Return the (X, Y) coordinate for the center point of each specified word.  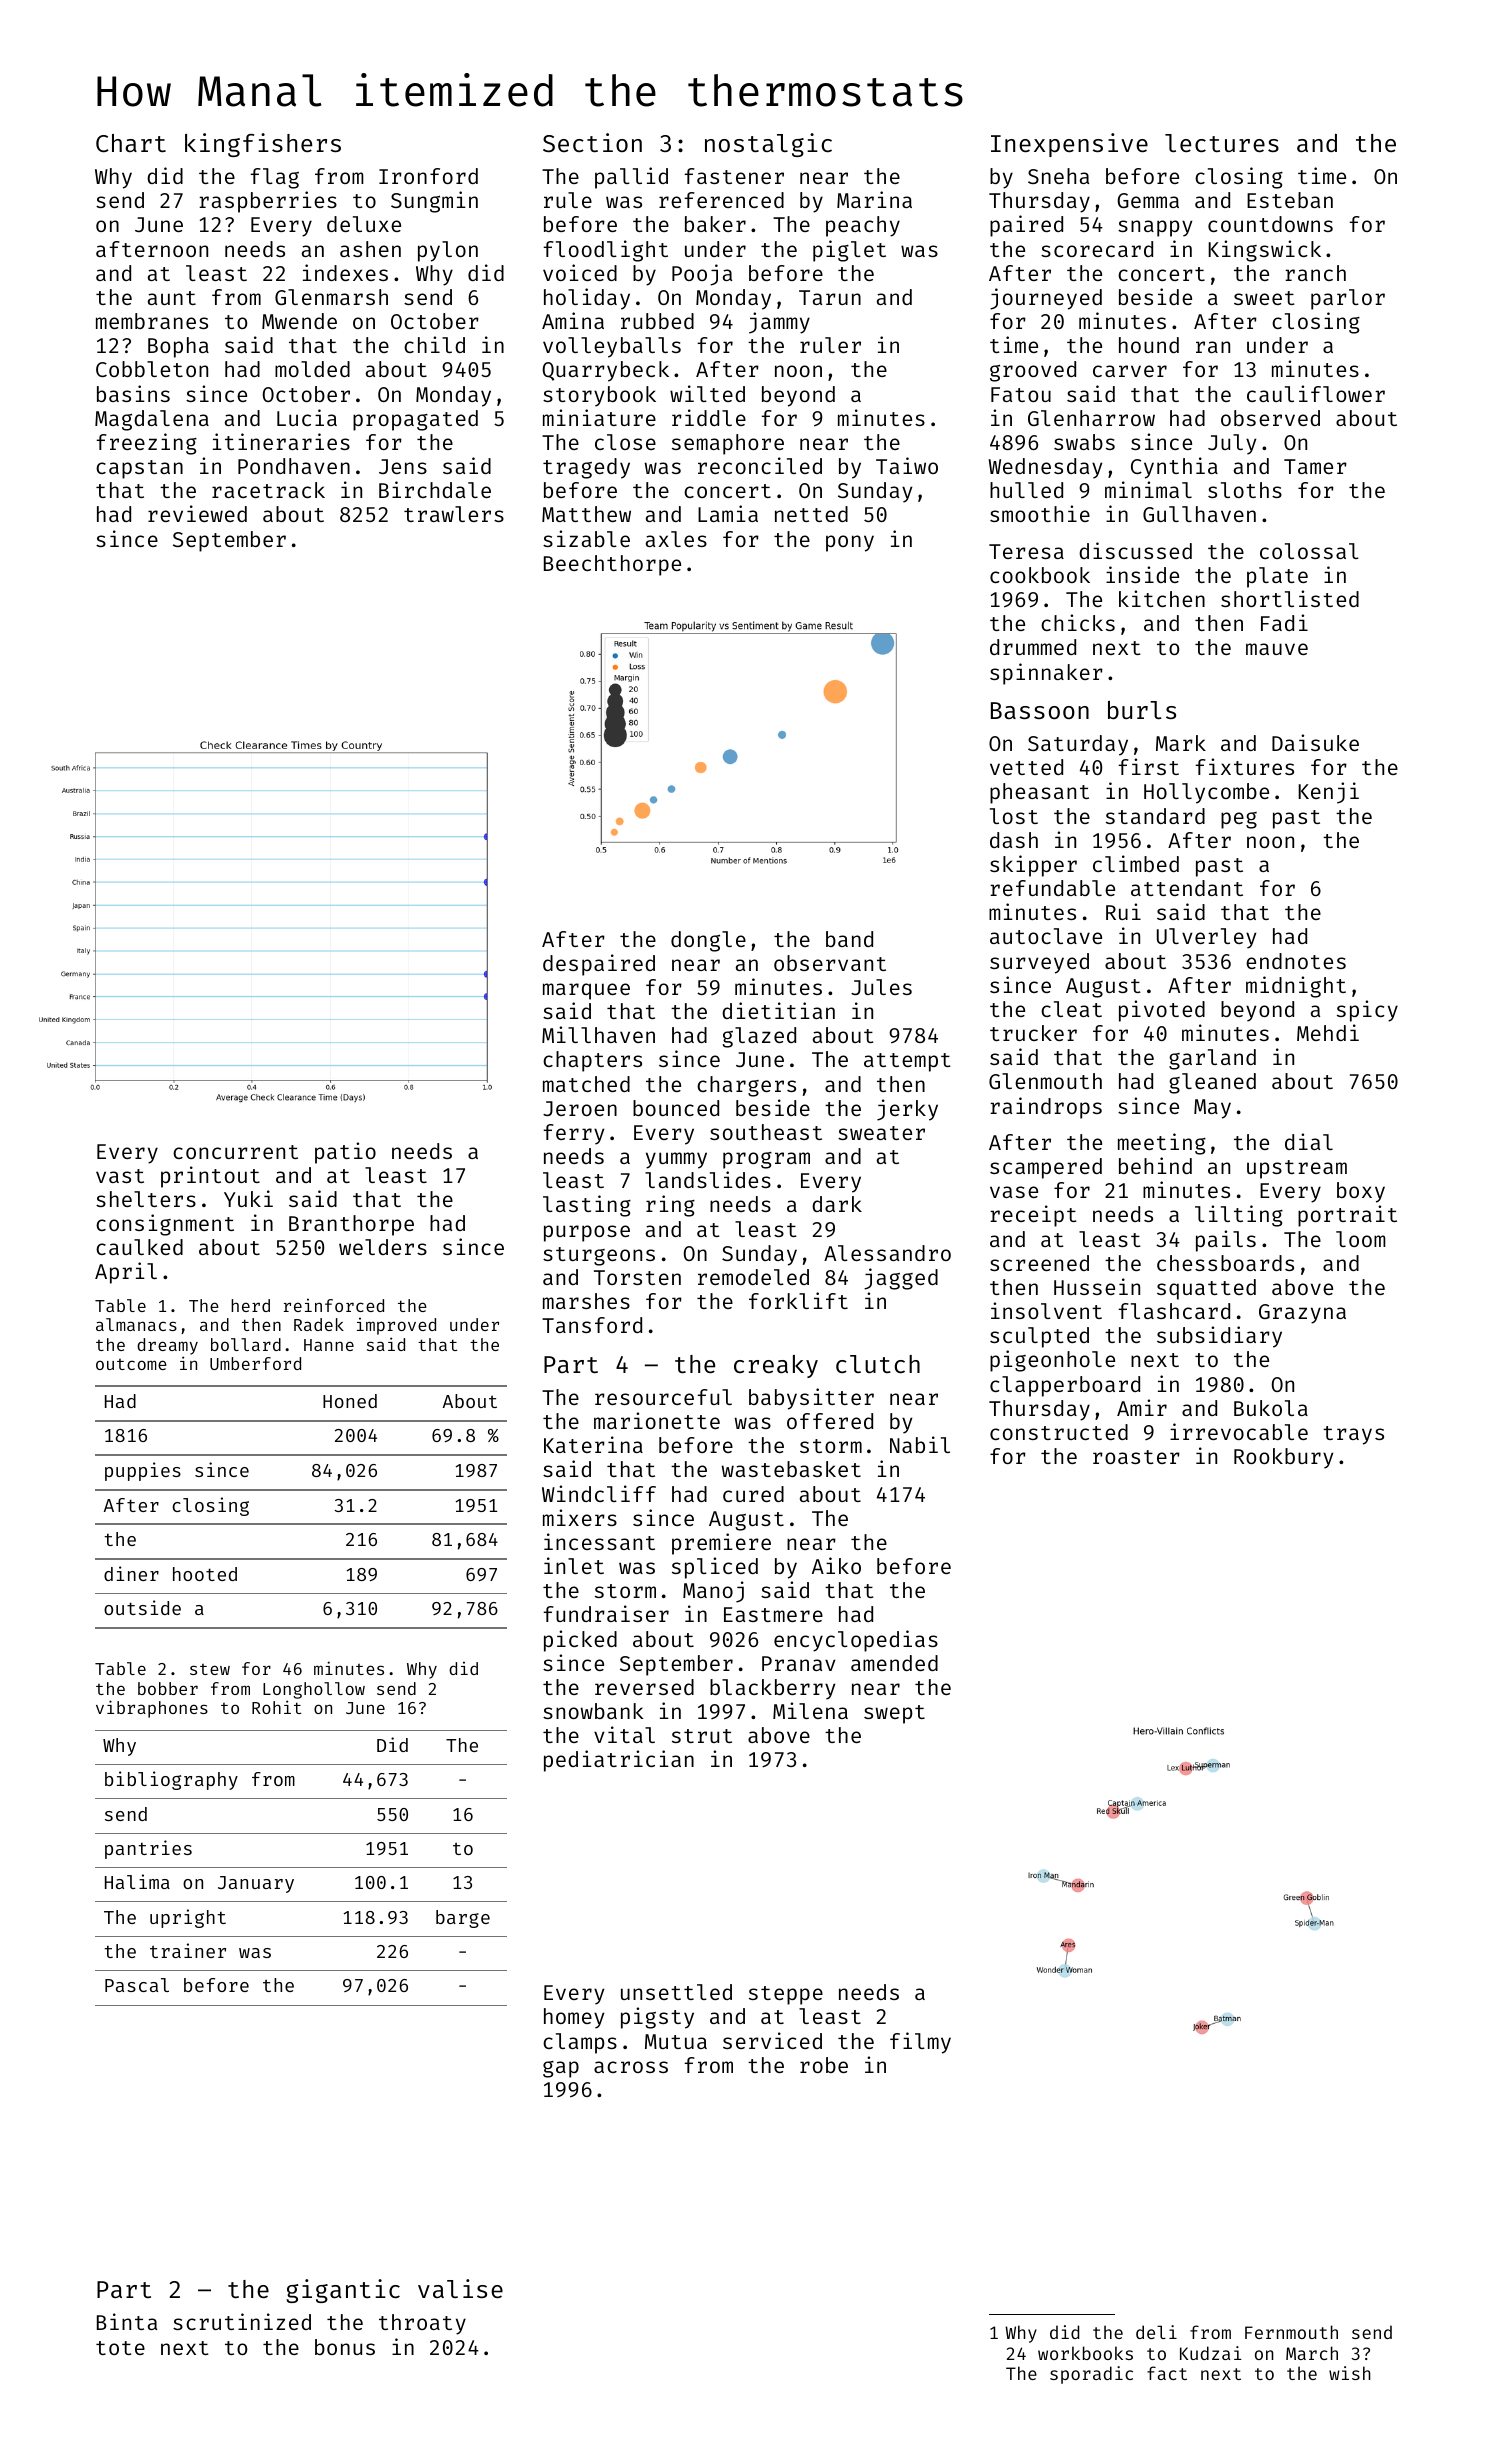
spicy (1367, 1011)
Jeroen (580, 1108)
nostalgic (768, 145)
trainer (188, 1950)
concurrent (235, 1152)
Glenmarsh (331, 297)
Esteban (1290, 200)
